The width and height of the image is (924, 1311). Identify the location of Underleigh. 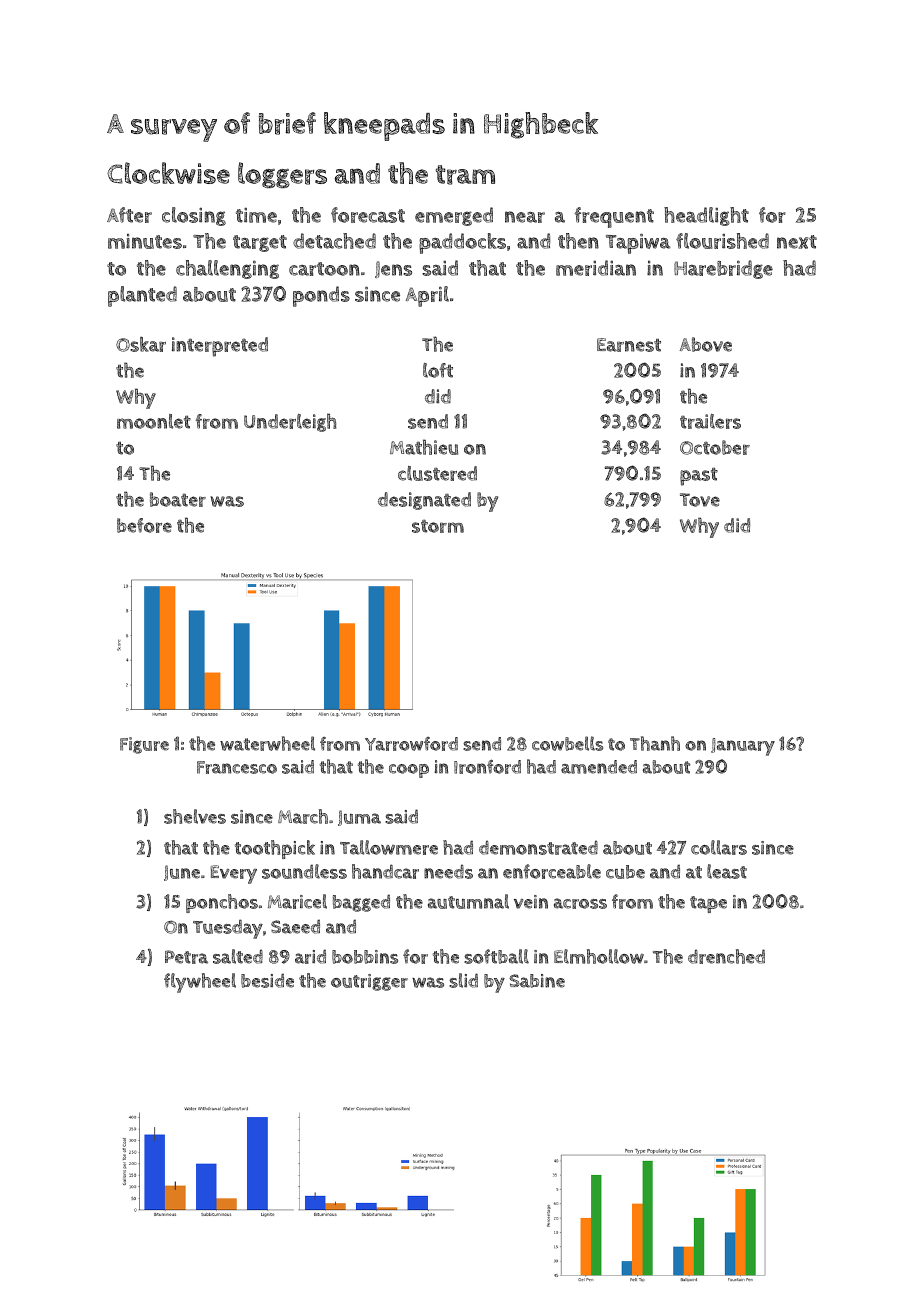
(290, 422).
